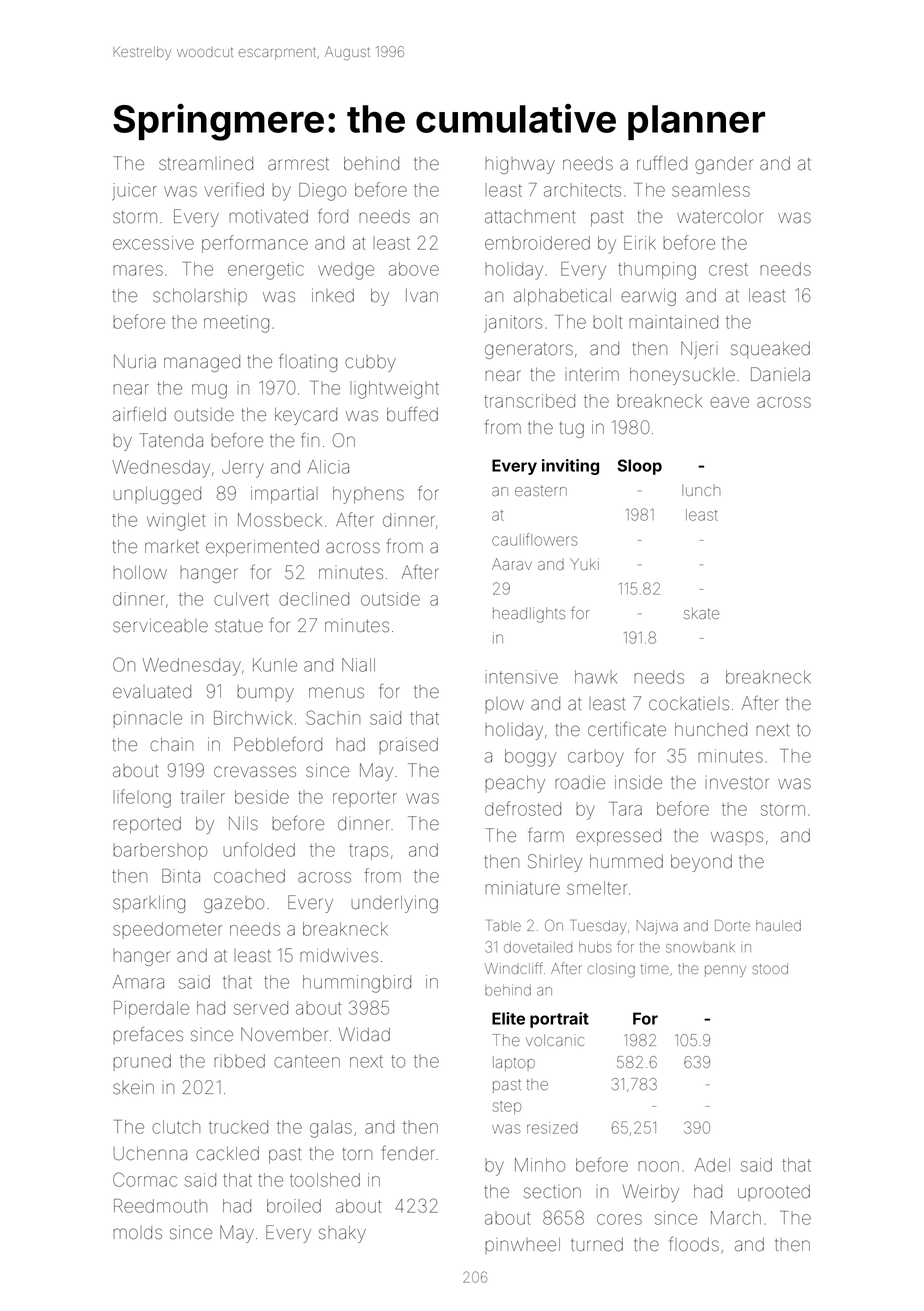  I want to click on gander, so click(724, 165).
